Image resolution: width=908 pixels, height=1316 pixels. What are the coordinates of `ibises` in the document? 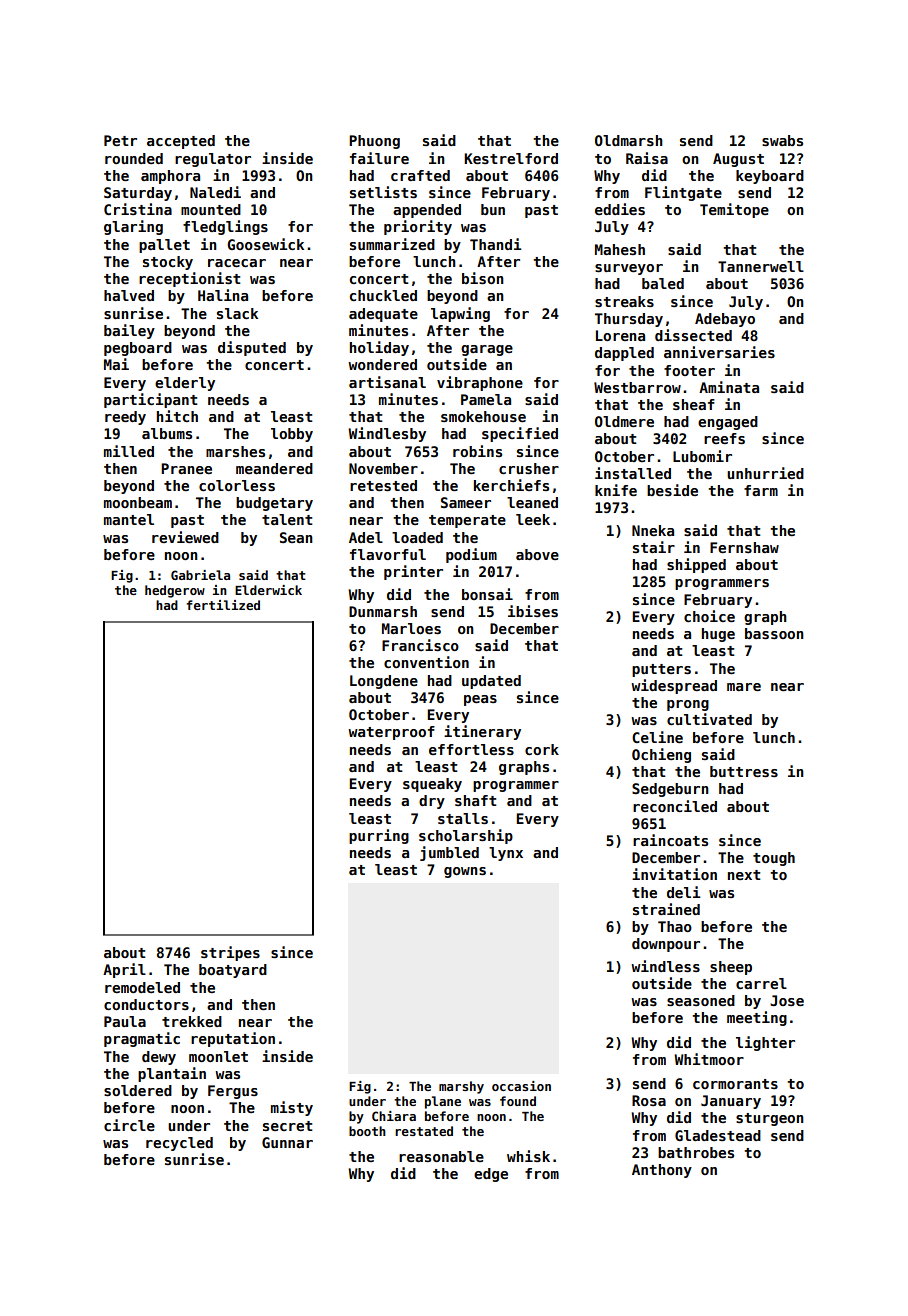 It's located at (533, 611).
